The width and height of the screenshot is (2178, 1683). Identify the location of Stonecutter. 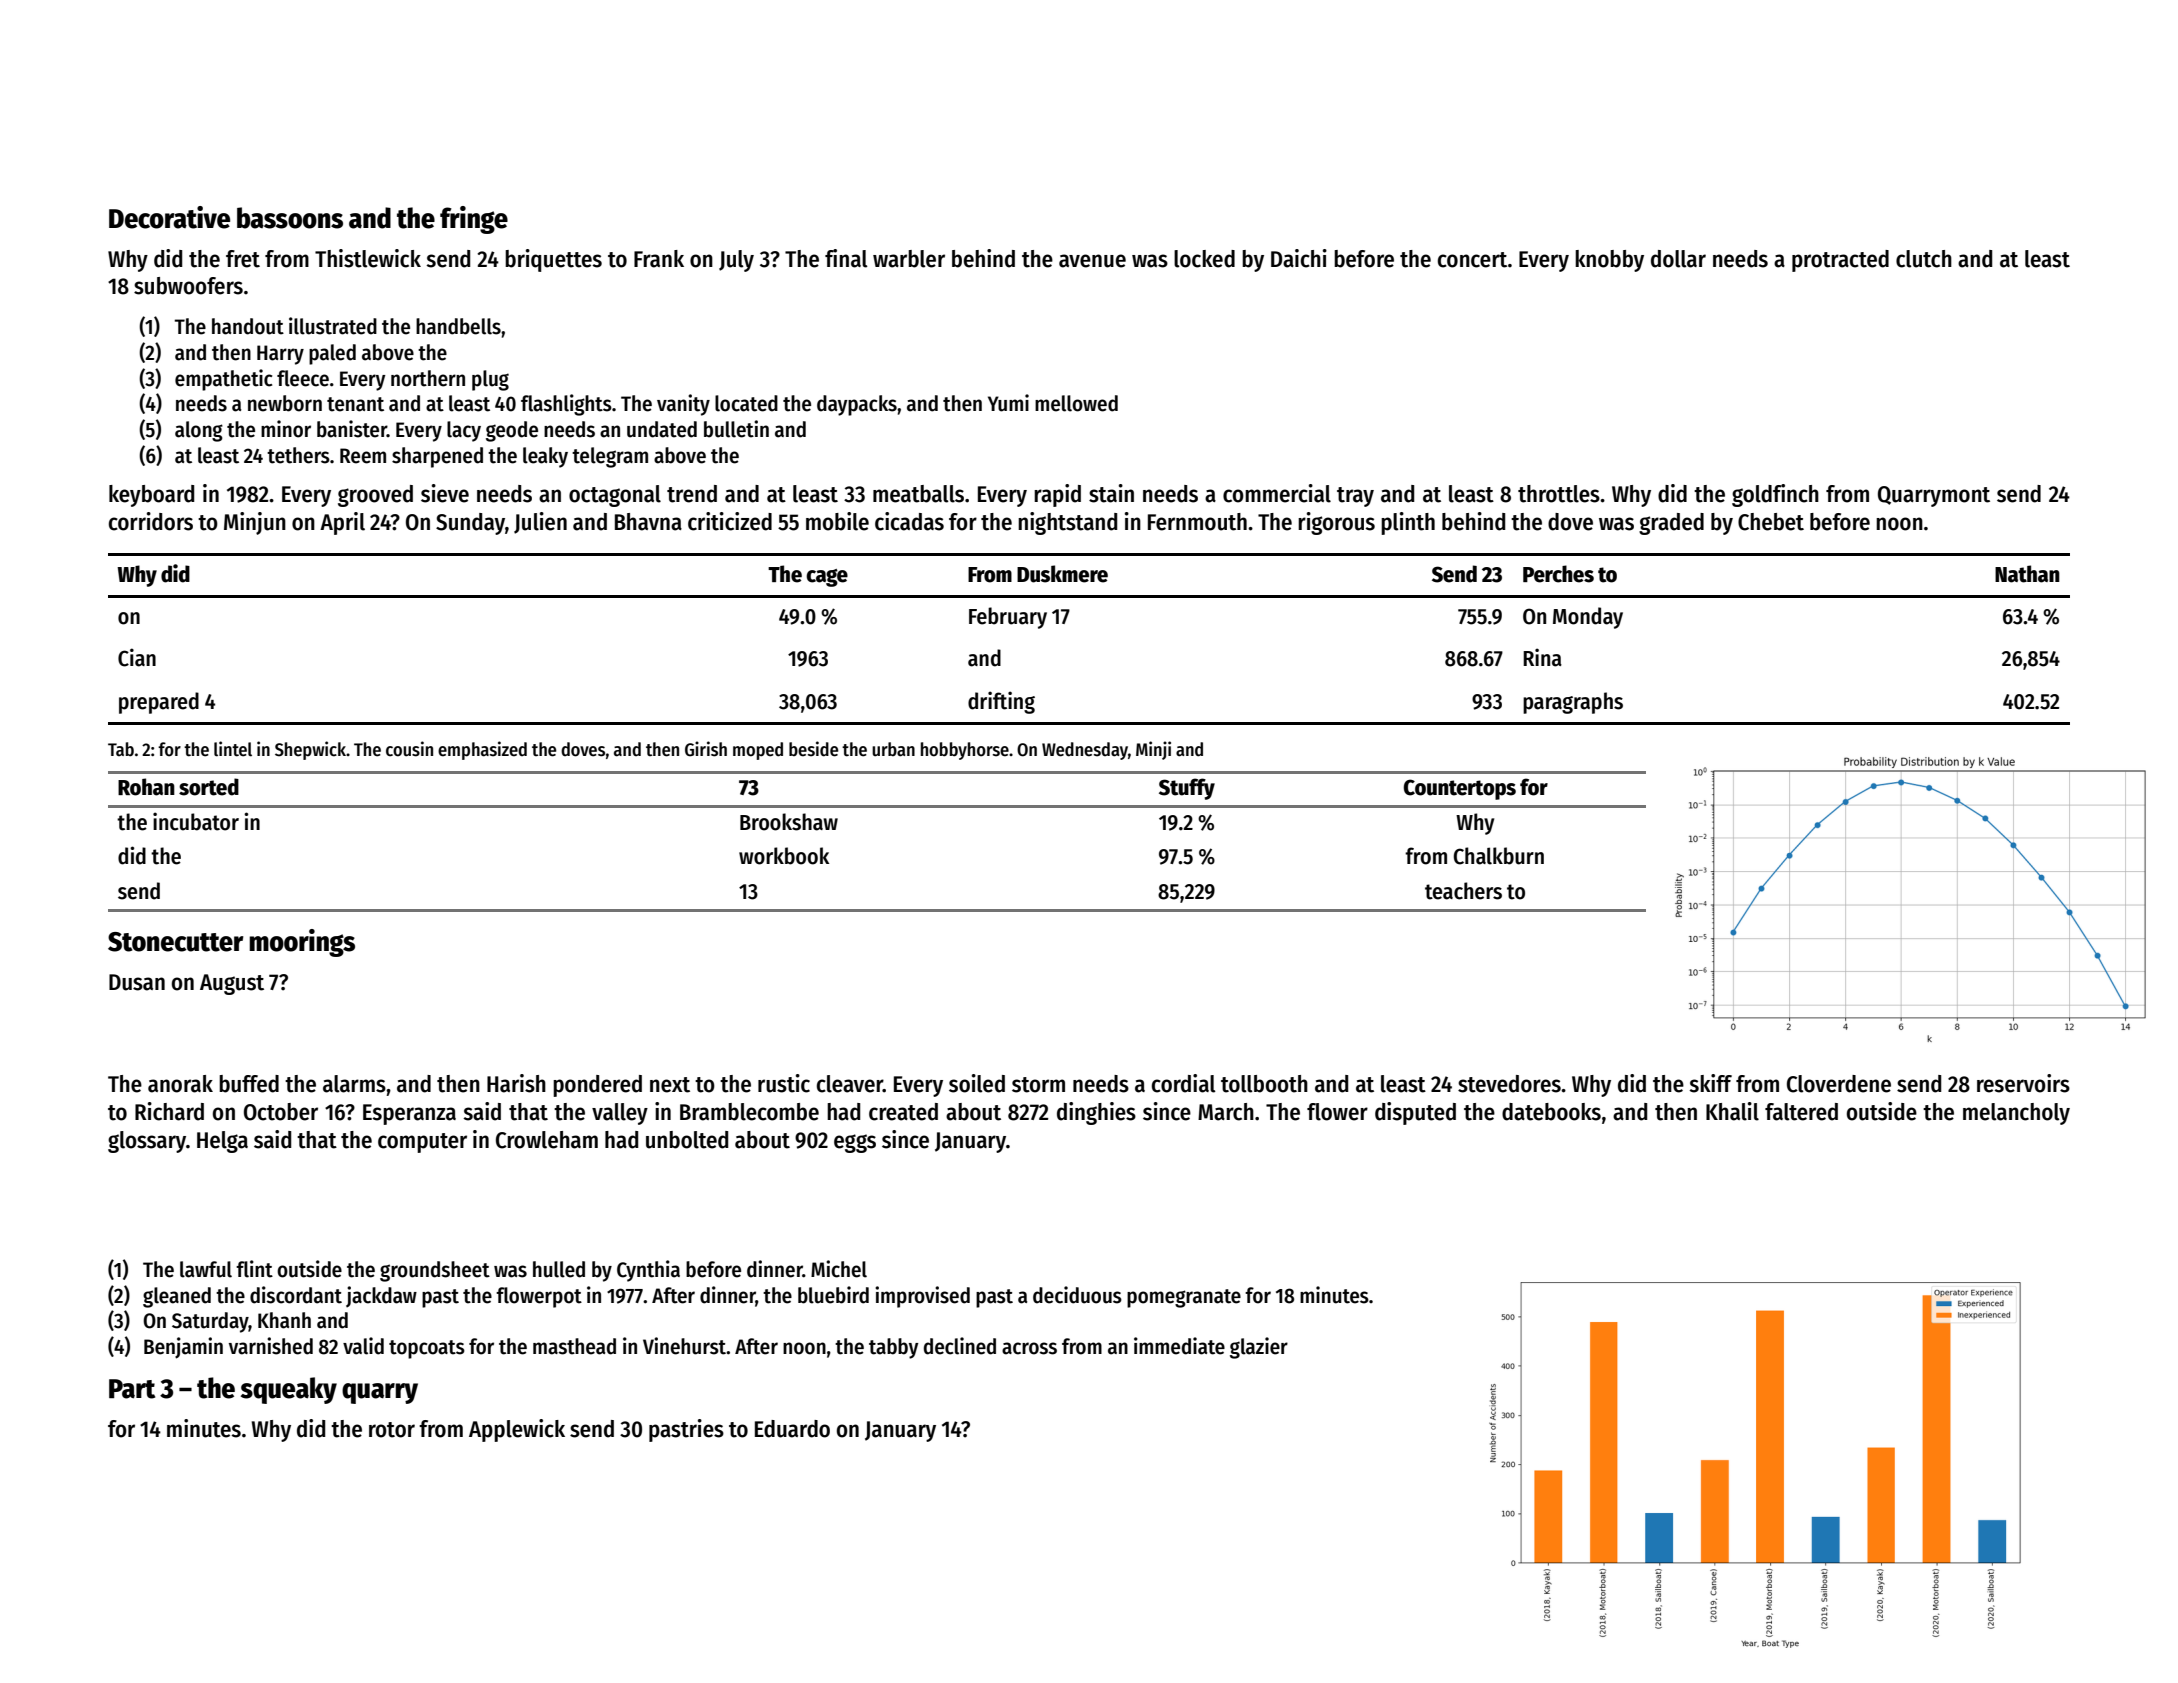
(175, 942).
